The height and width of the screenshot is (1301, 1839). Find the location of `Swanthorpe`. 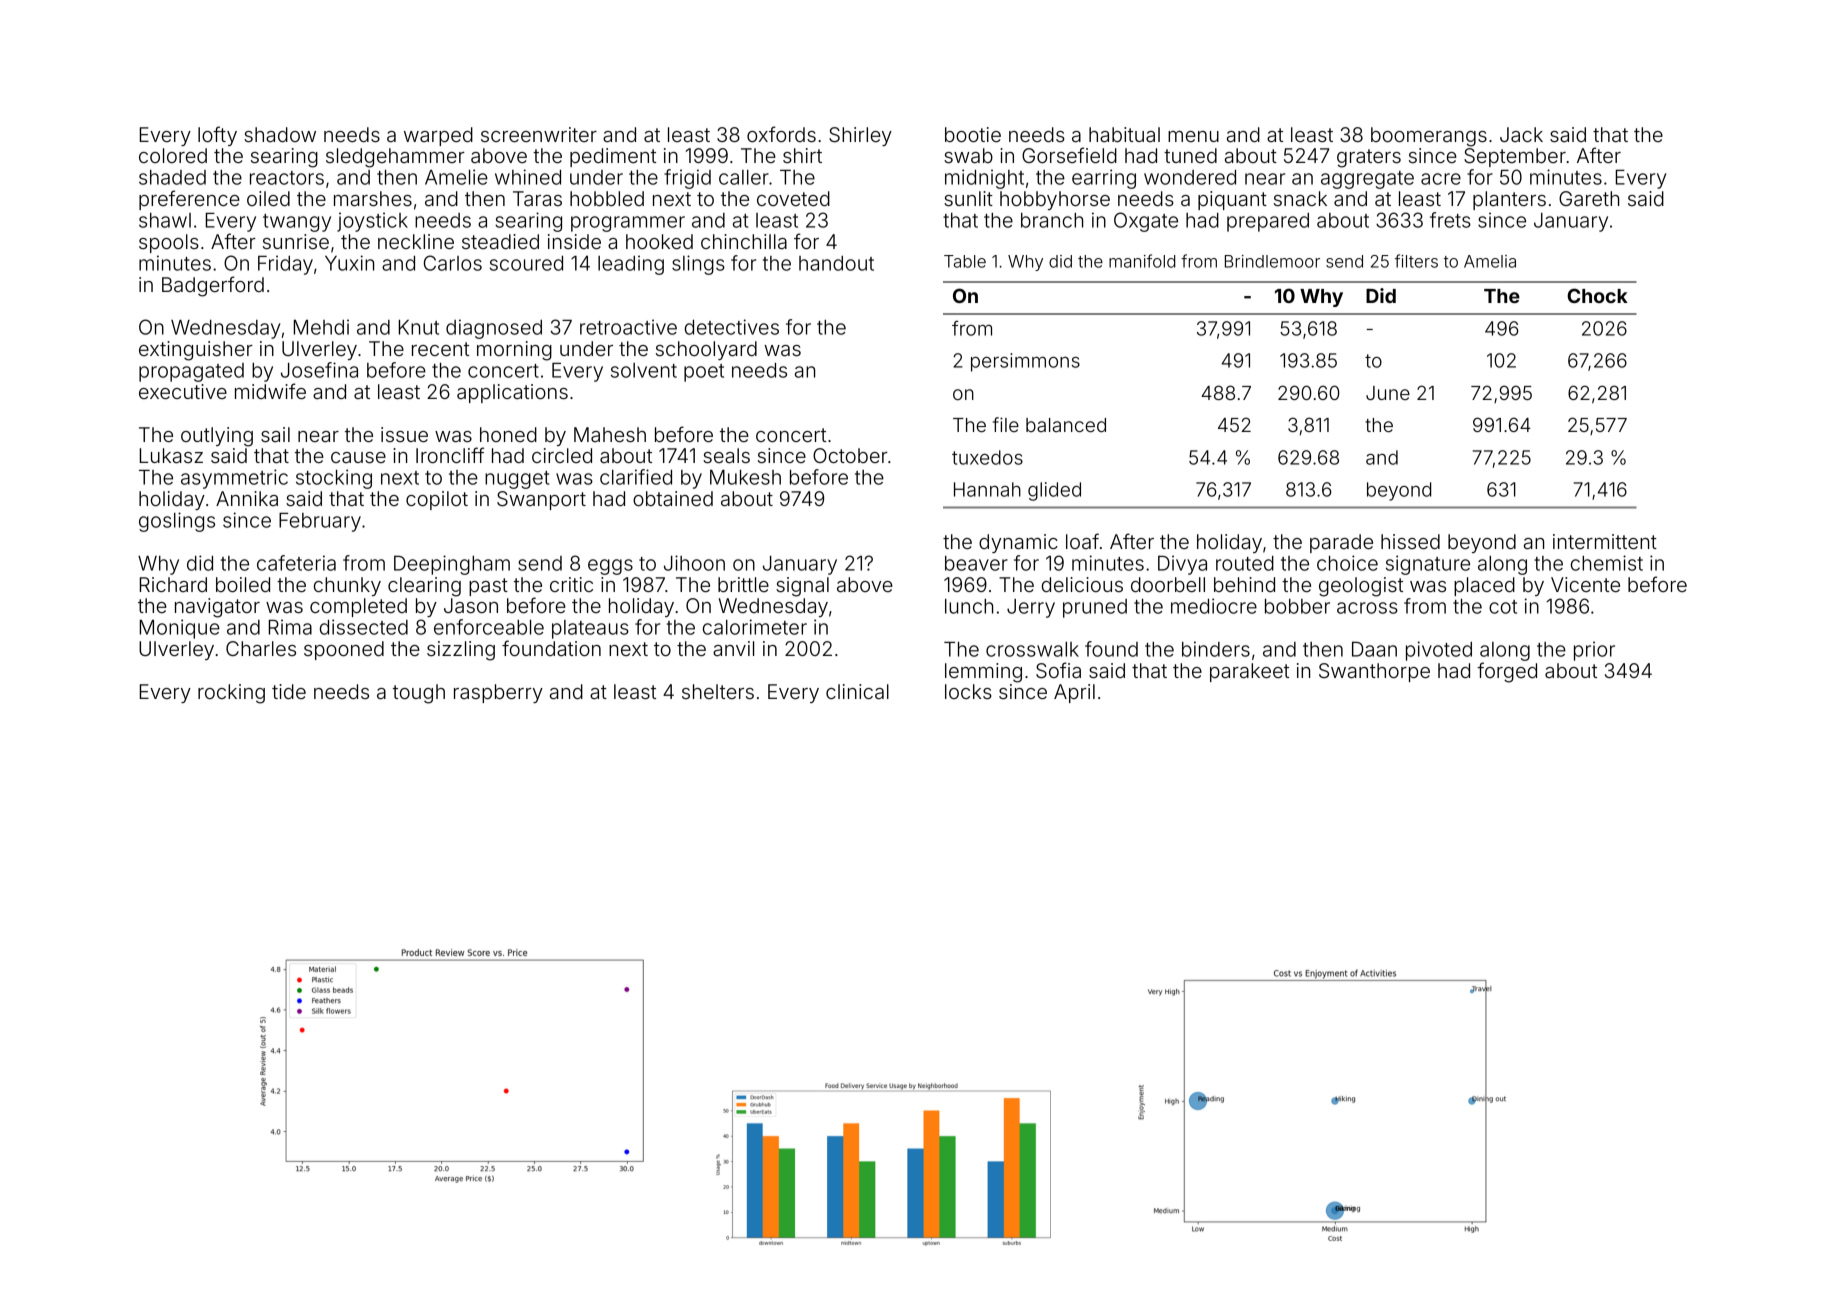

Swanthorpe is located at coordinates (1374, 672).
